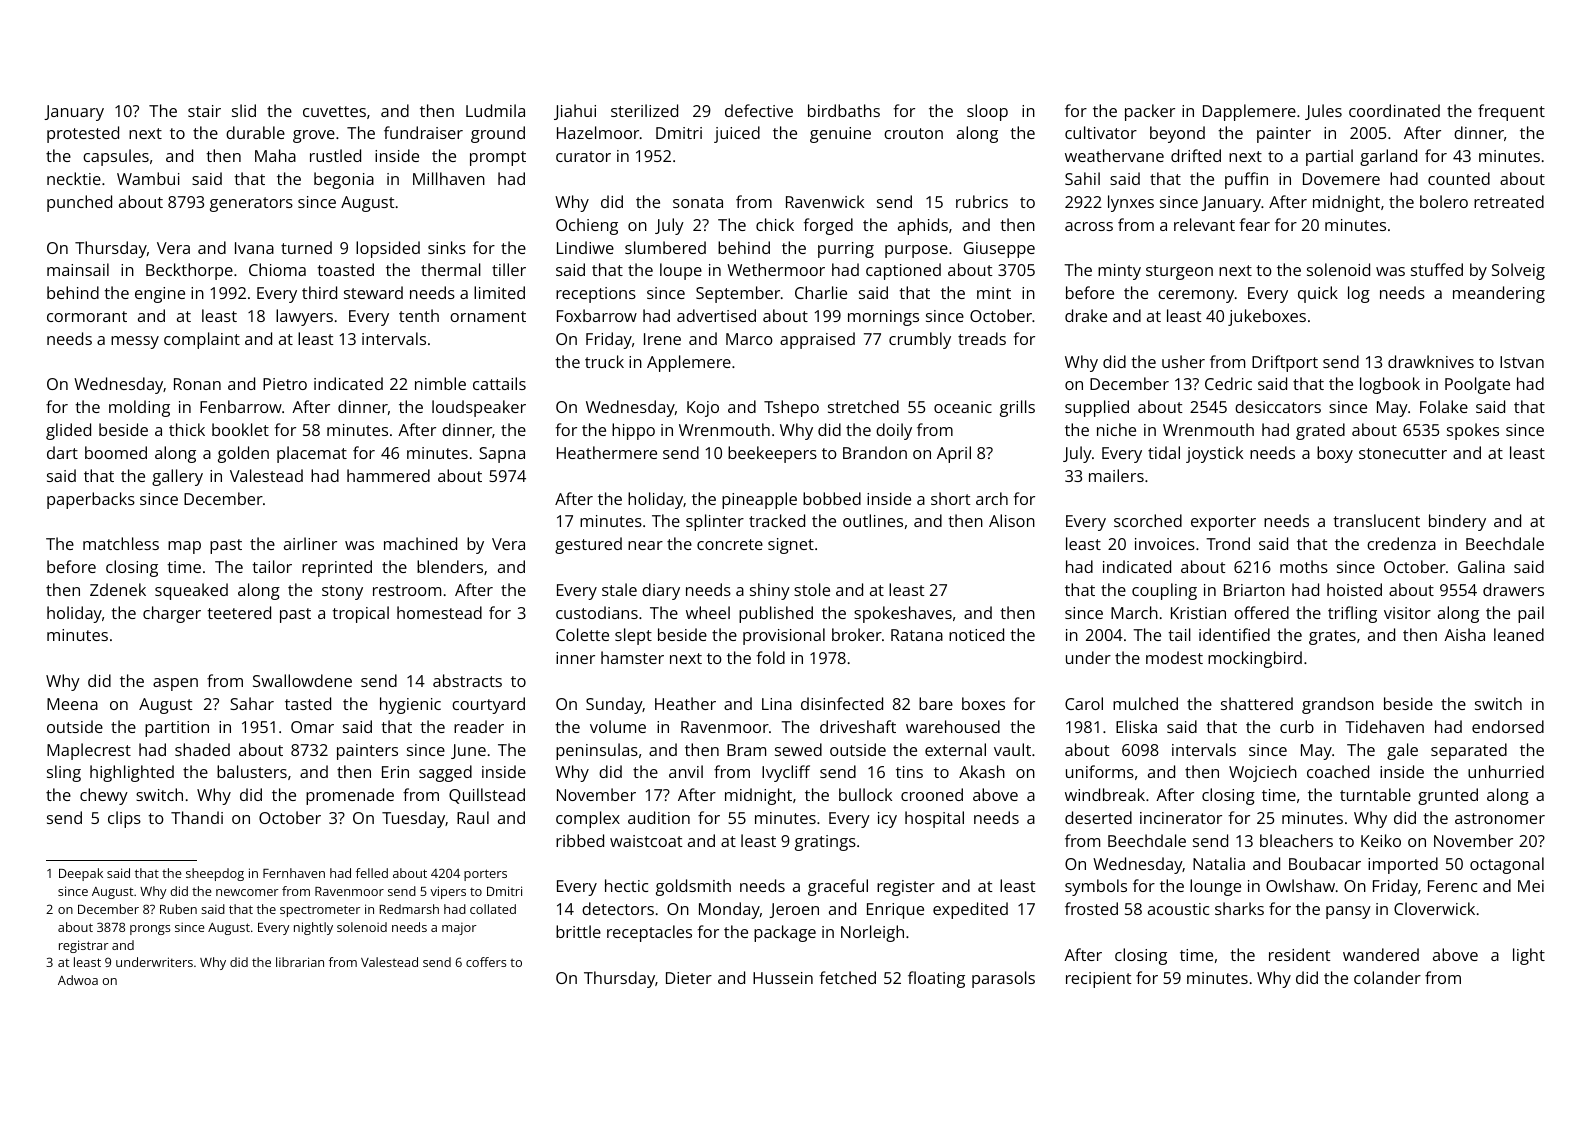 The image size is (1591, 1125). What do you see at coordinates (419, 315) in the screenshot?
I see `tenth` at bounding box center [419, 315].
